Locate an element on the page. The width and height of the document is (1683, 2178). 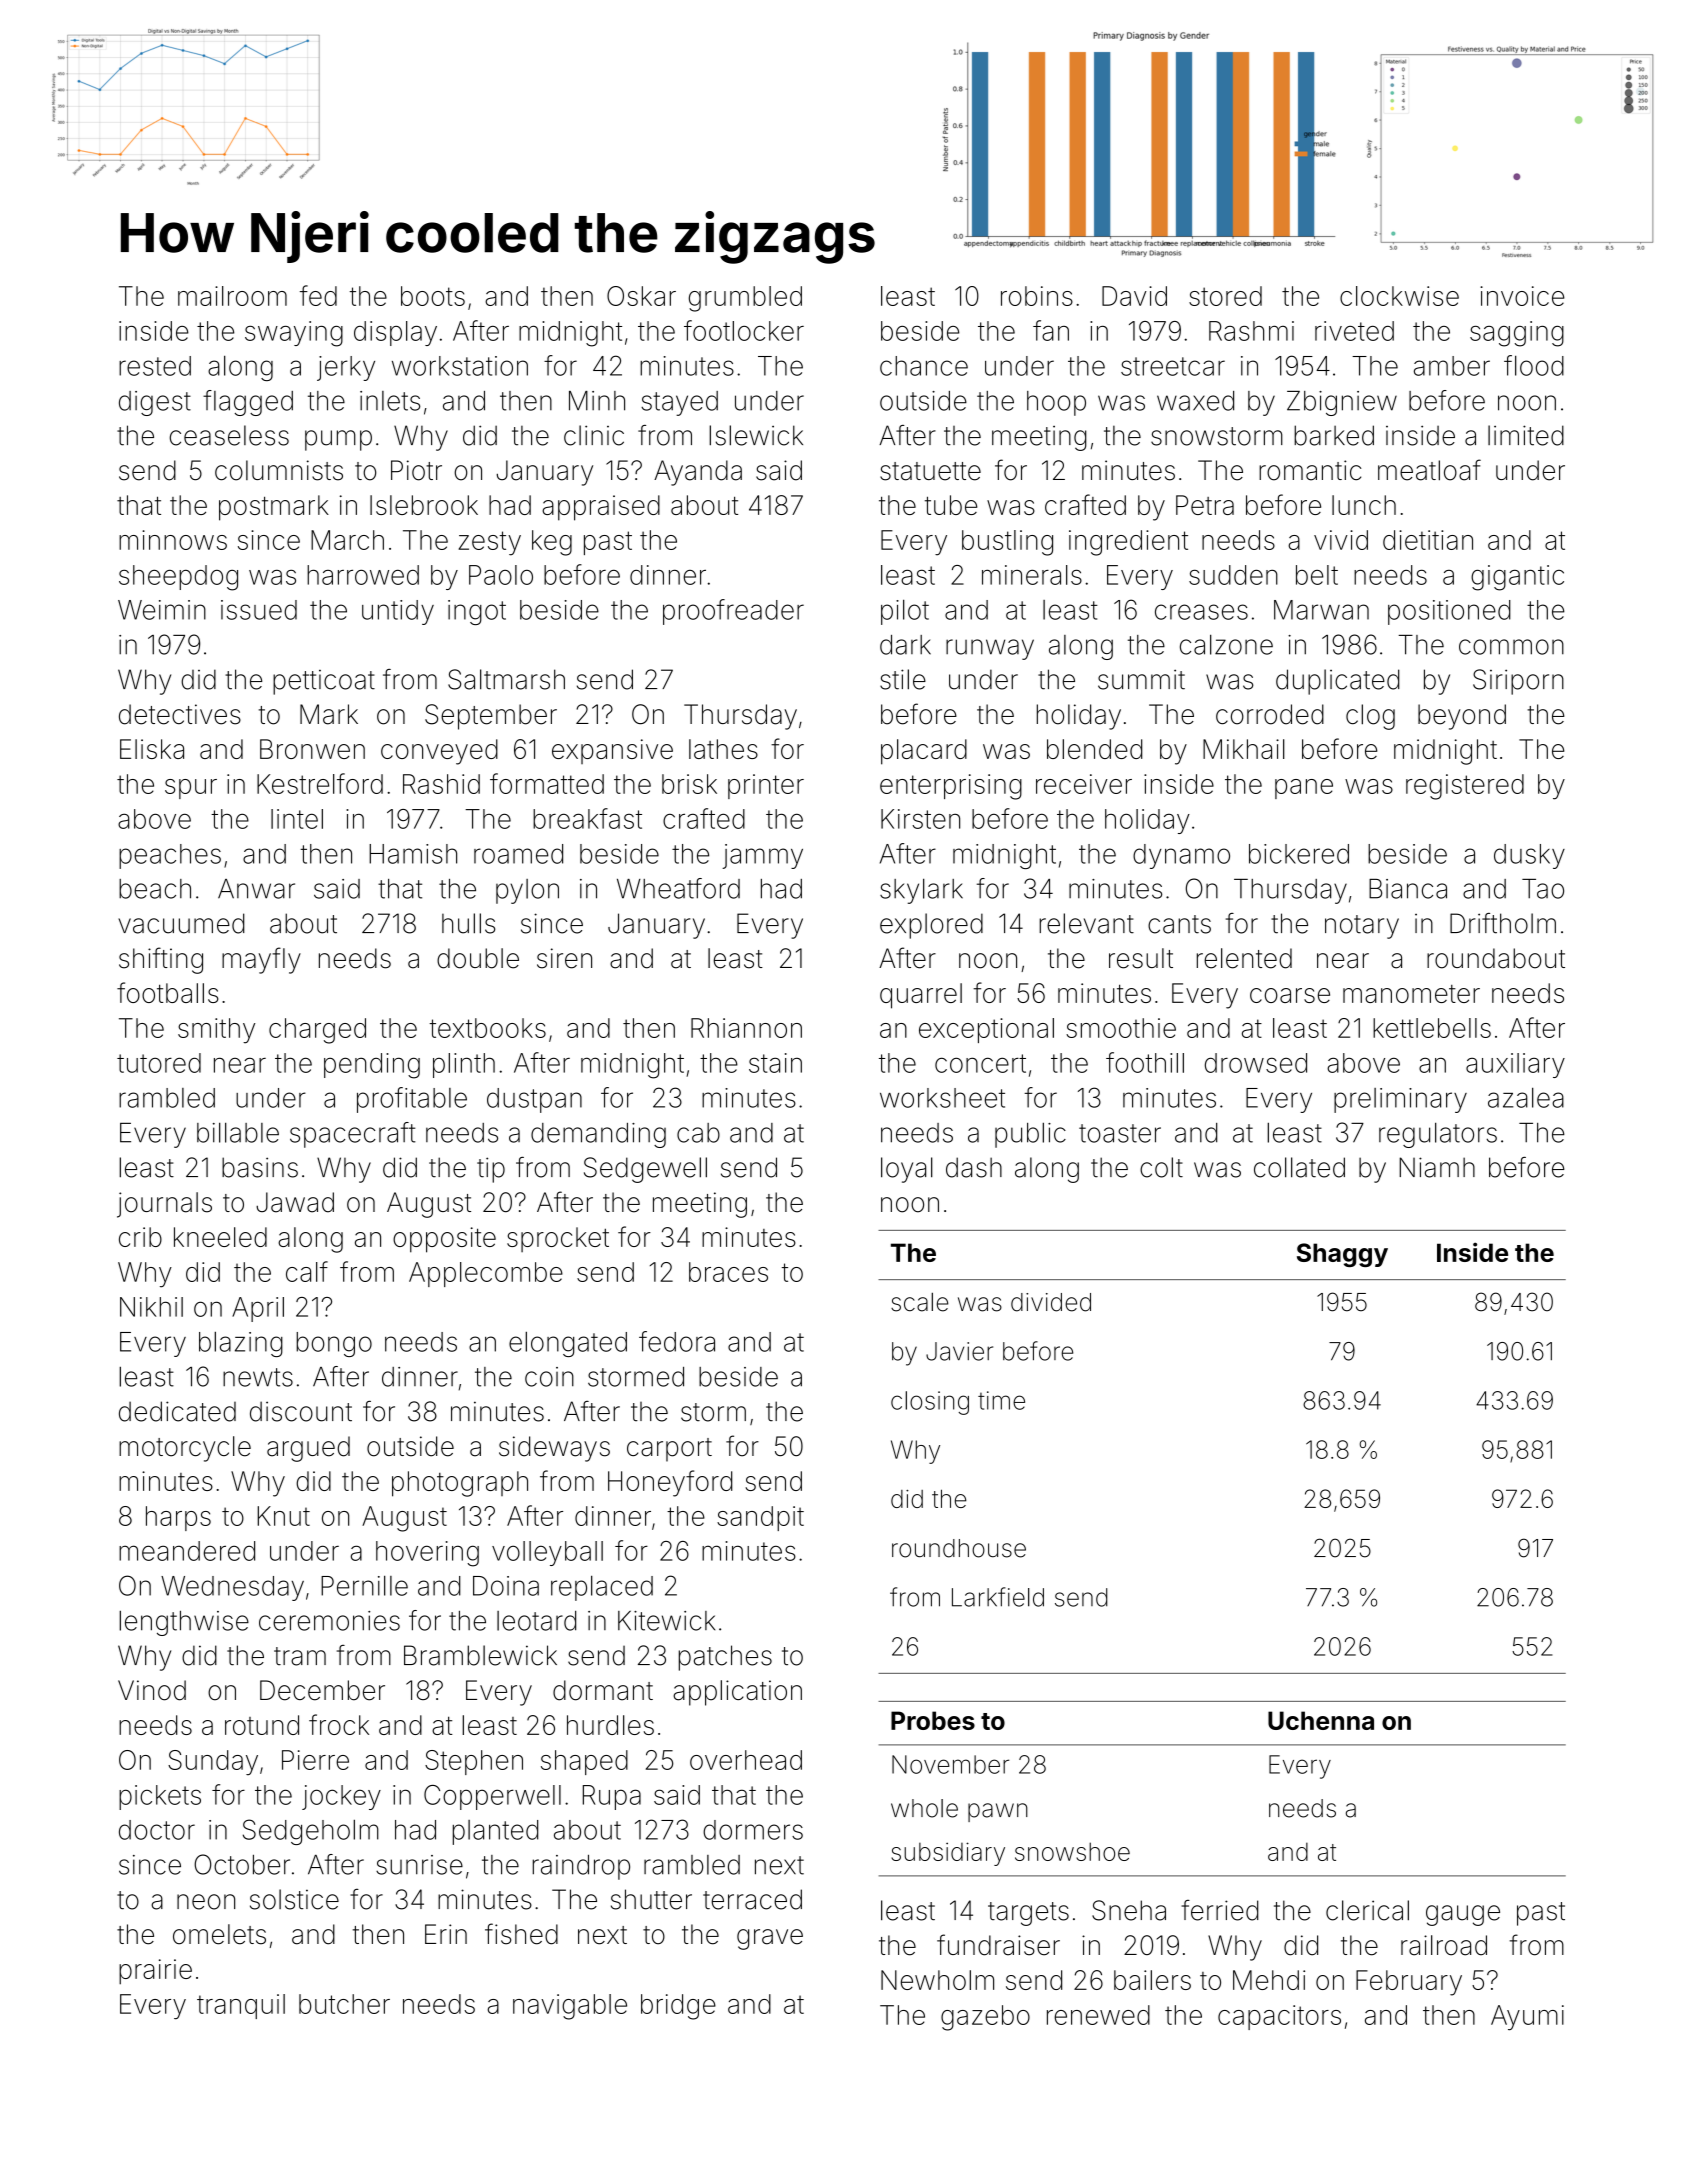
Niamh is located at coordinates (1437, 1167).
